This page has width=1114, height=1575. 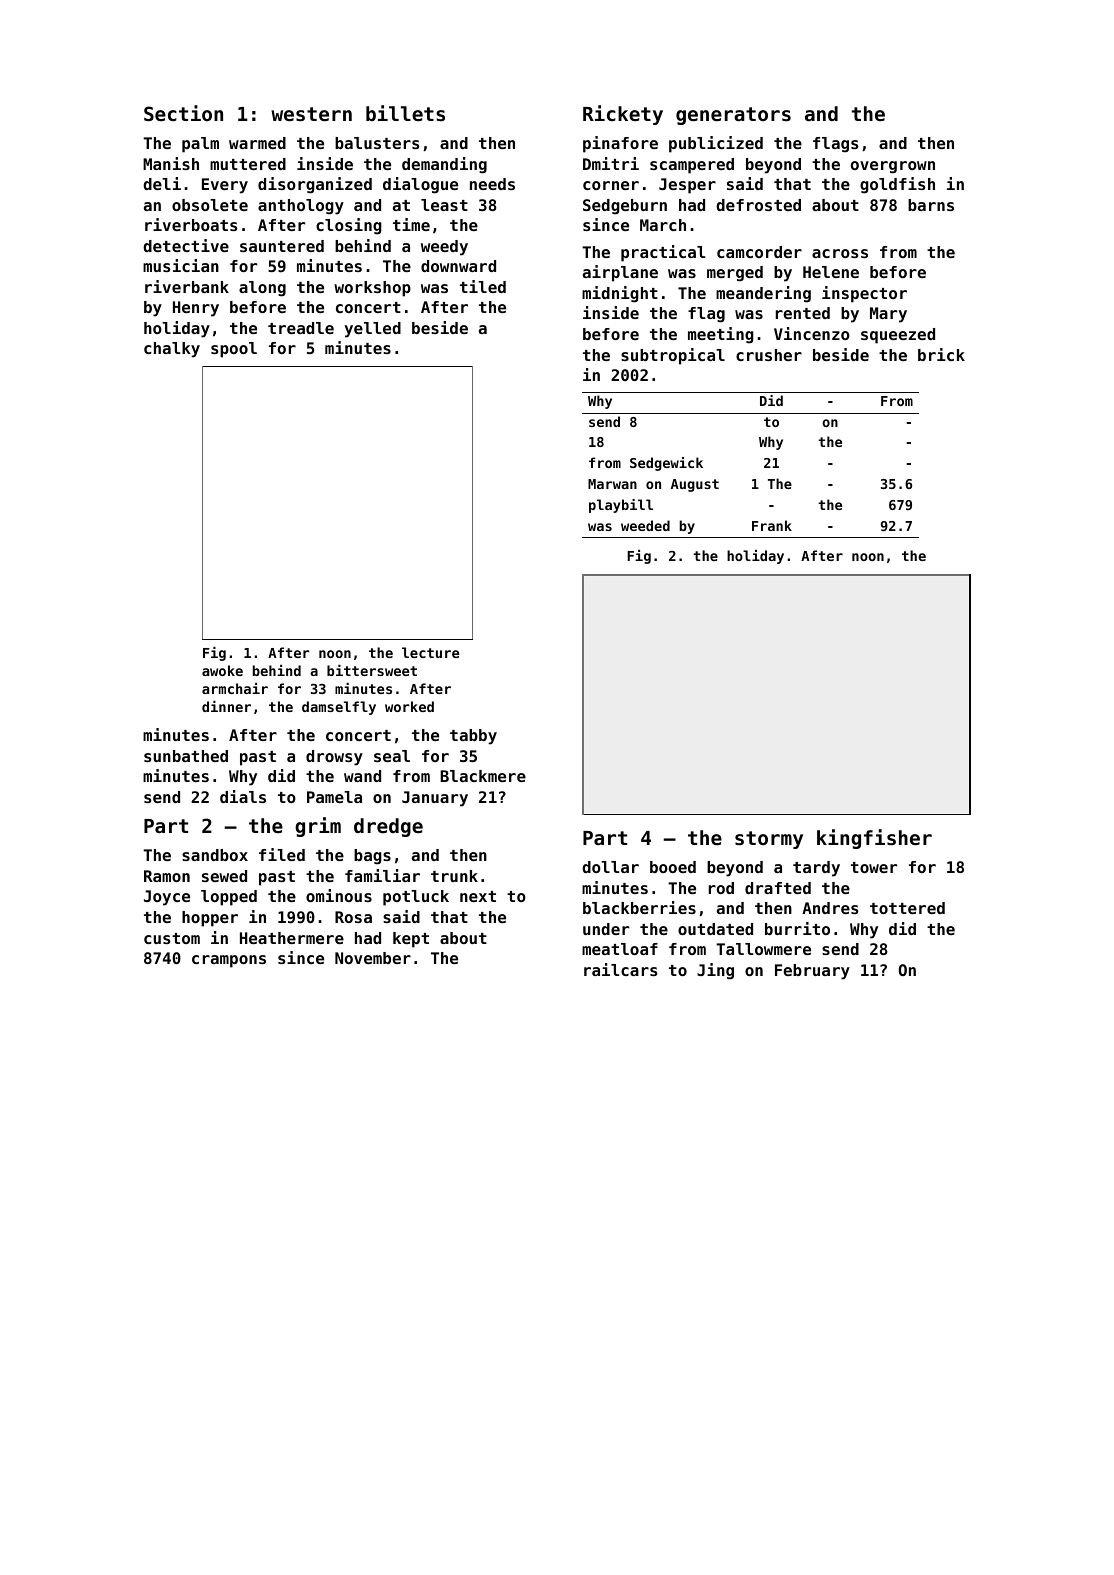 What do you see at coordinates (772, 525) in the page?
I see `Frank` at bounding box center [772, 525].
